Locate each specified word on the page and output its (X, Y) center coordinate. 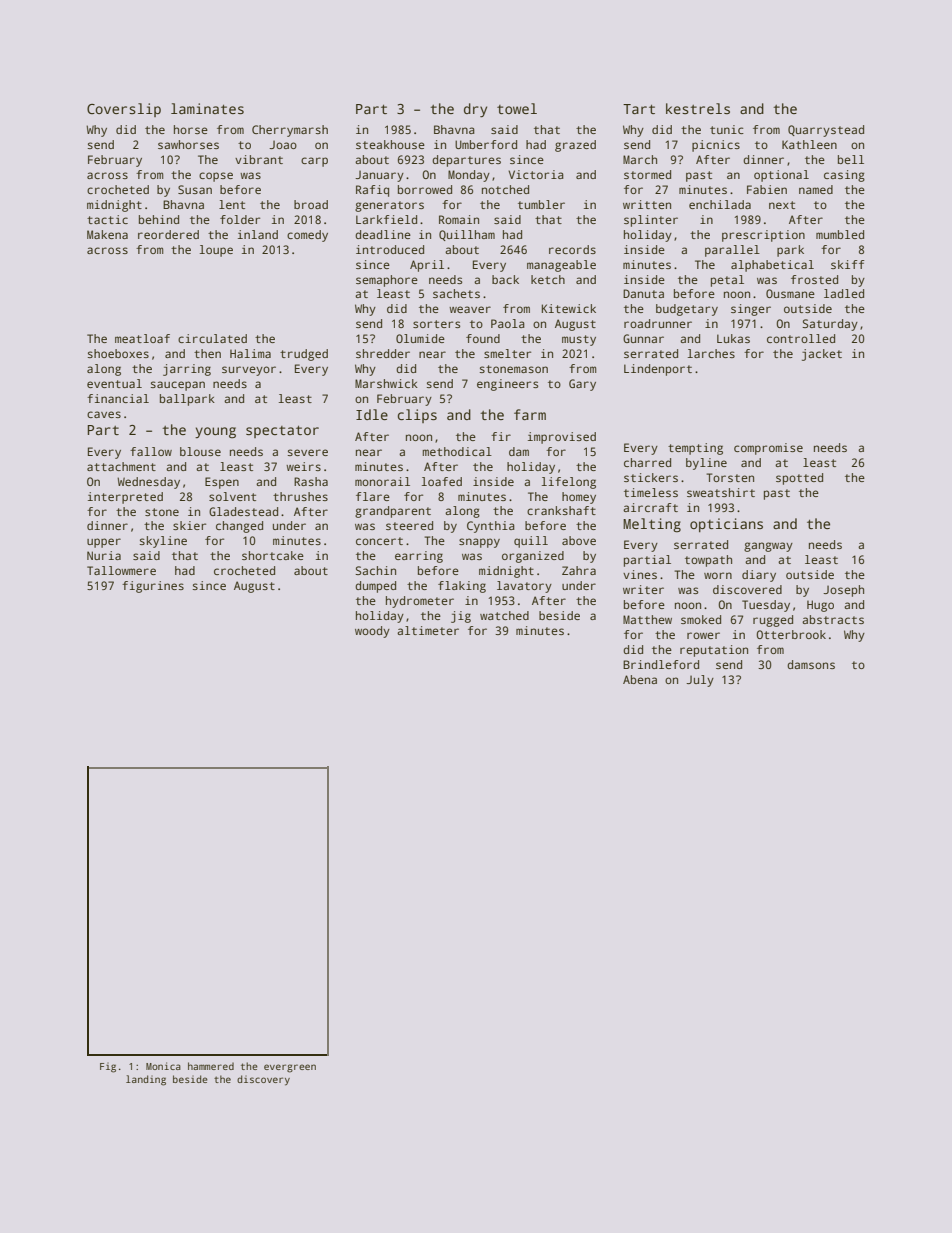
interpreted (125, 498)
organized (533, 557)
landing (146, 1080)
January (379, 176)
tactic (107, 219)
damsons (811, 664)
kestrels (698, 108)
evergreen (290, 1068)
